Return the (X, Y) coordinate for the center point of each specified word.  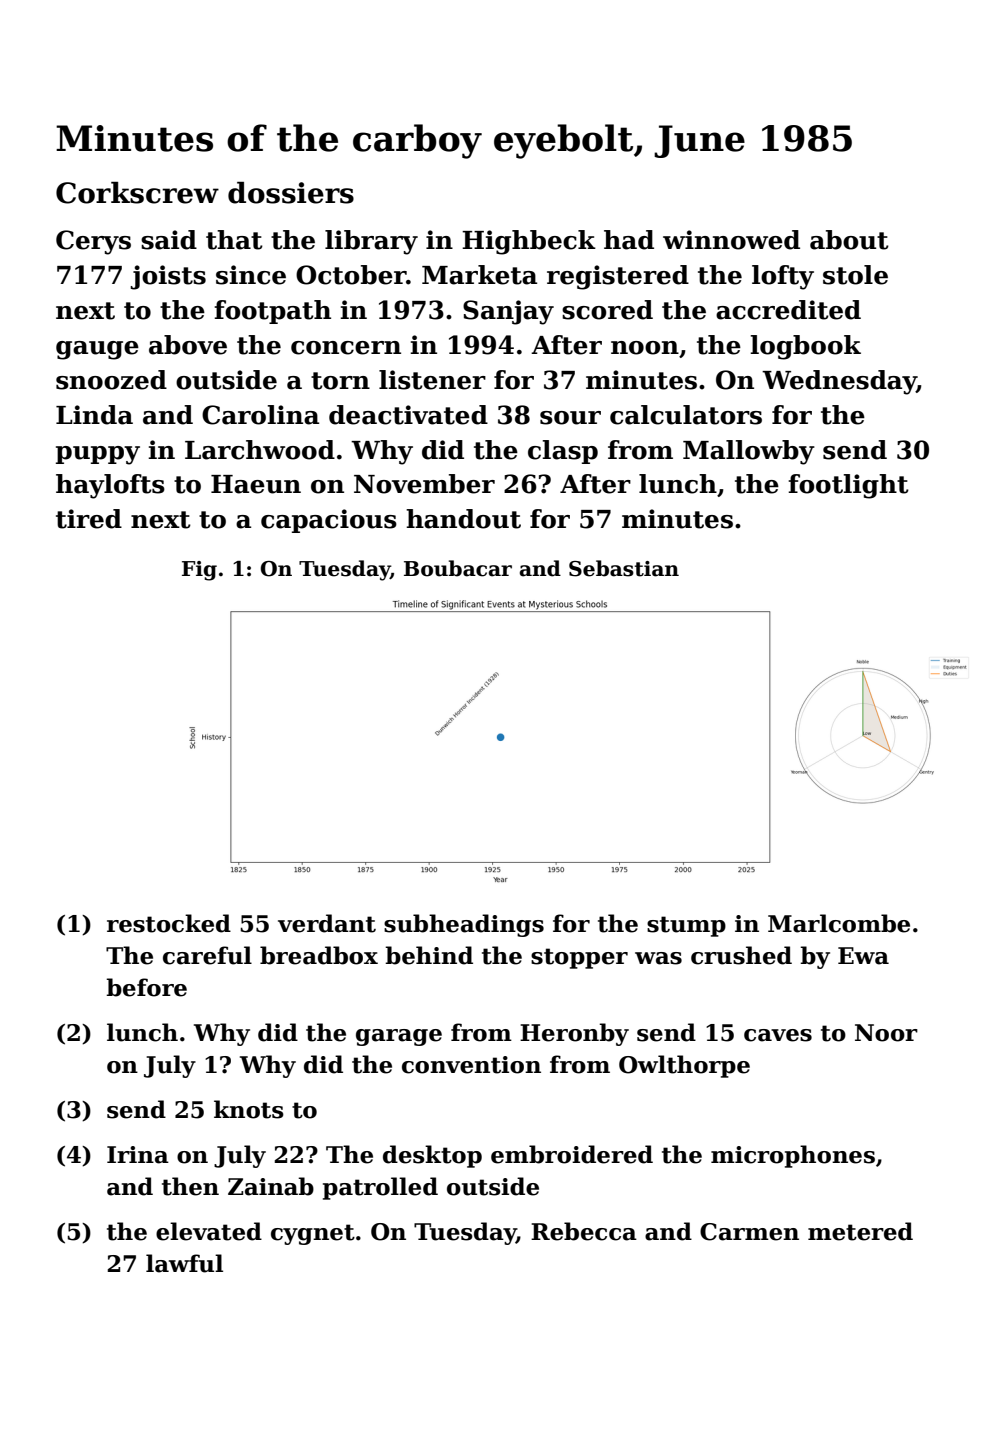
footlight (848, 486)
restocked (169, 923)
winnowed (731, 240)
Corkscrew (137, 193)
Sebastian (624, 568)
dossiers (291, 193)
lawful (184, 1263)
